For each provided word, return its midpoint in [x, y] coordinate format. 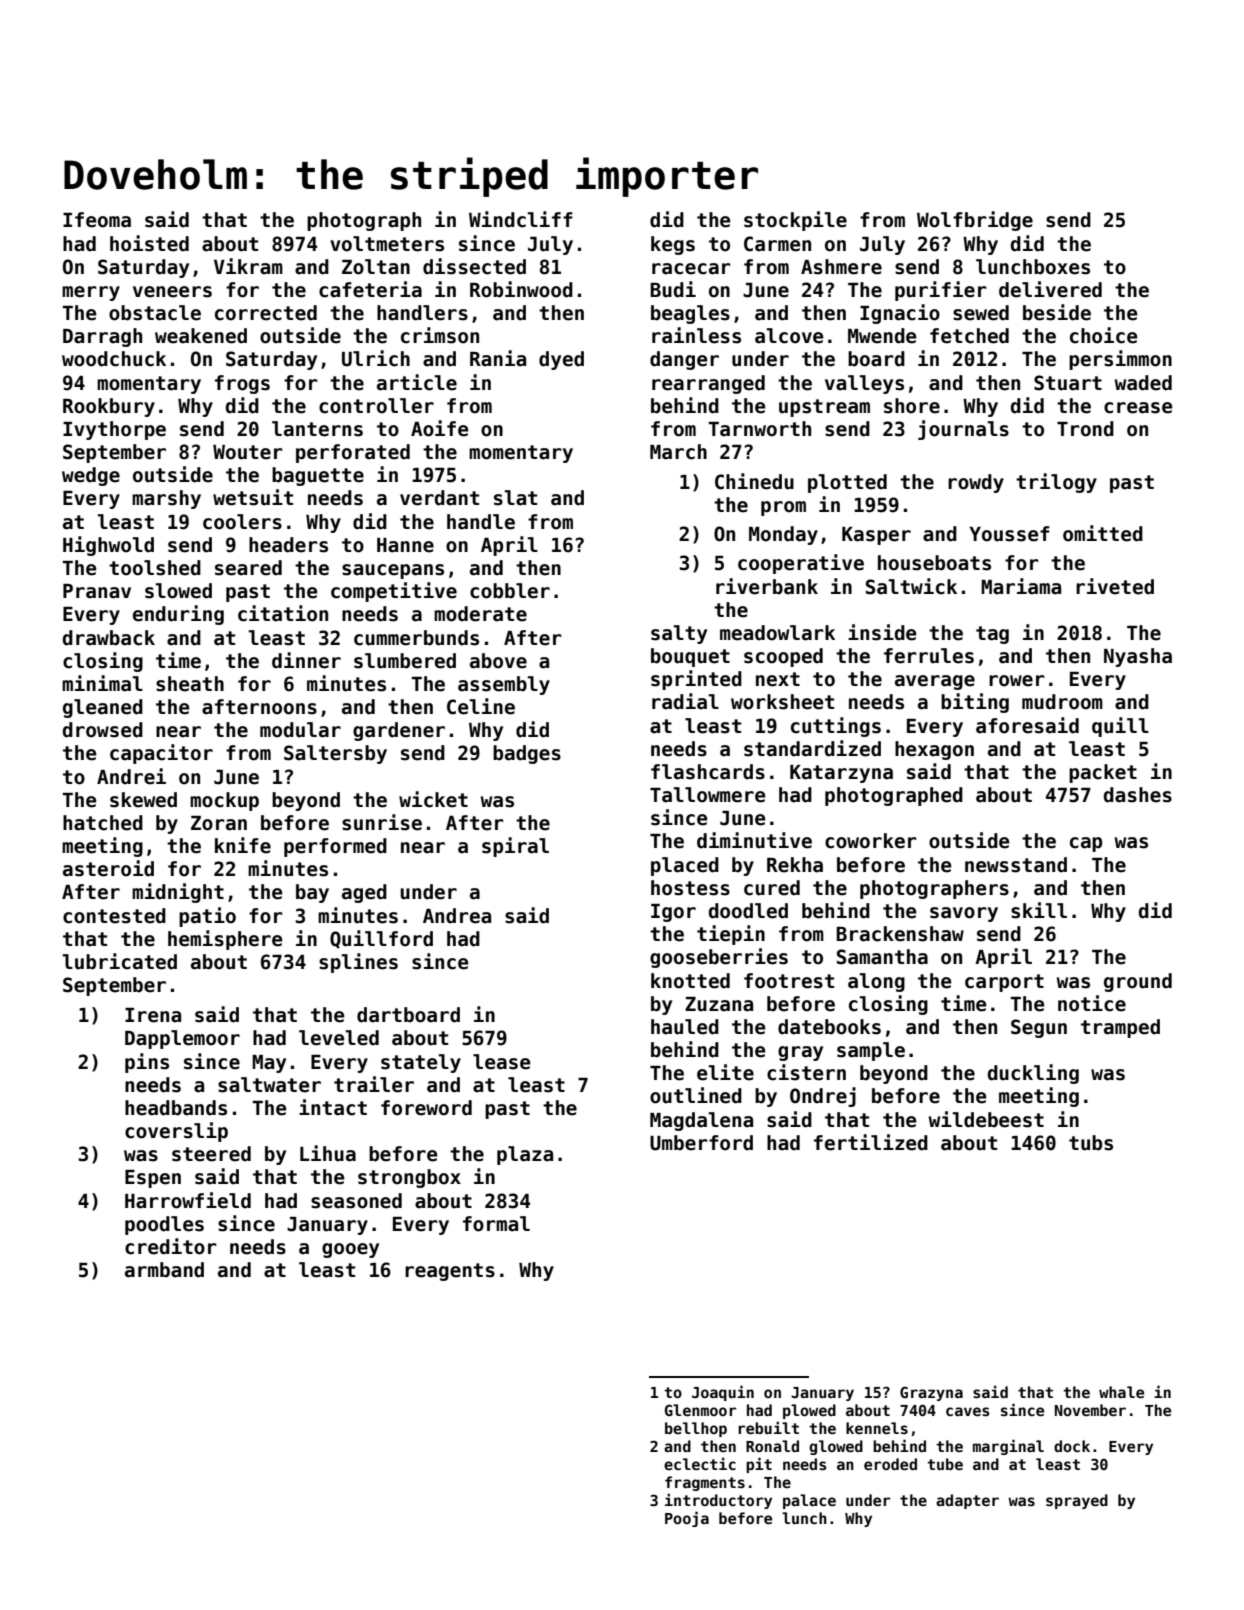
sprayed [1077, 1501]
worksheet [782, 702]
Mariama [1021, 586]
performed [335, 847]
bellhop [696, 1429]
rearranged [708, 384]
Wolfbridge [975, 221]
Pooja [687, 1519]
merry [91, 293]
